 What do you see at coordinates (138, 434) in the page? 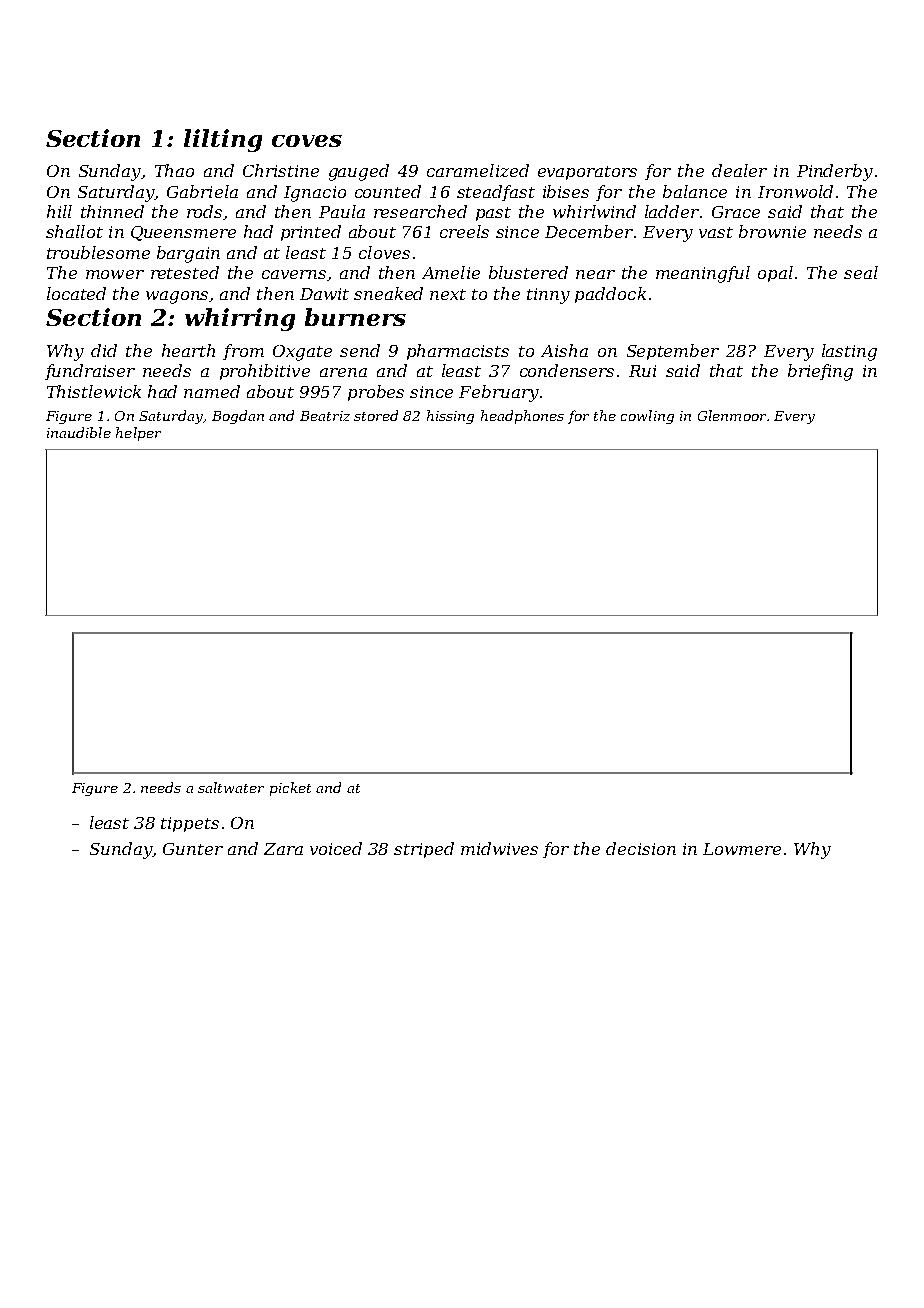
I see `helper` at bounding box center [138, 434].
